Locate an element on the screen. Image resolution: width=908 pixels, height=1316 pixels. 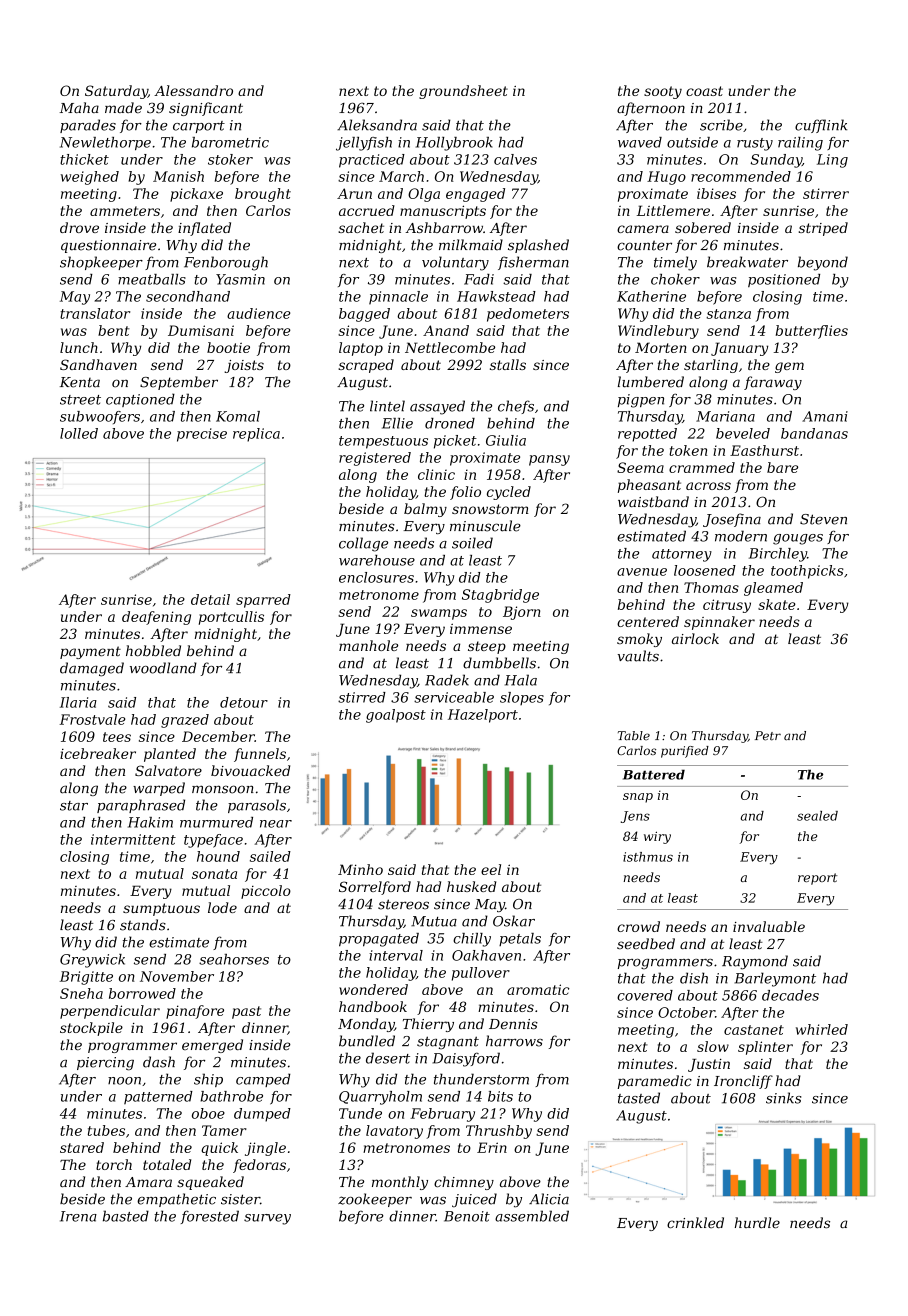
Justin is located at coordinates (709, 1065).
